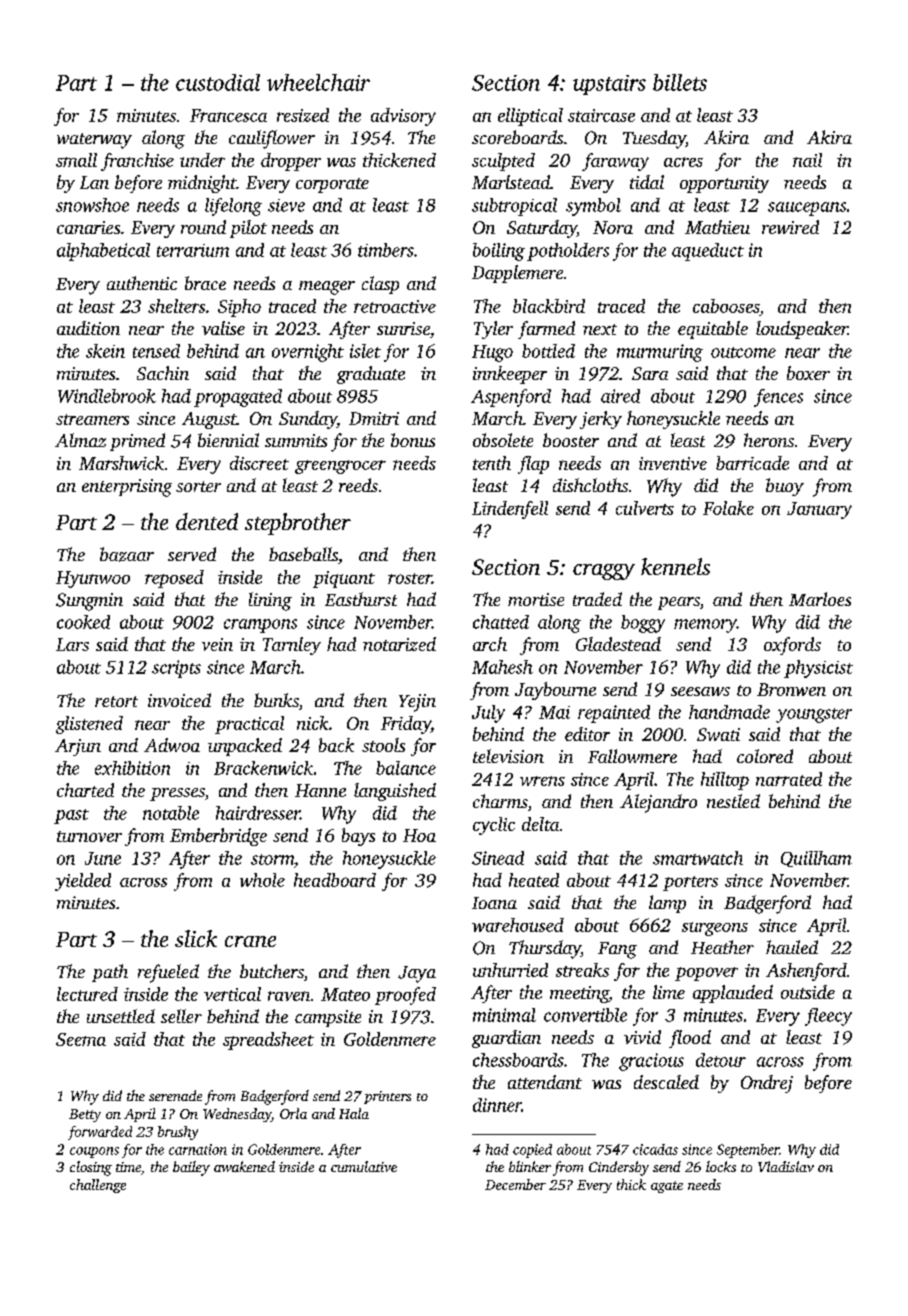  I want to click on midnight, so click(202, 184).
